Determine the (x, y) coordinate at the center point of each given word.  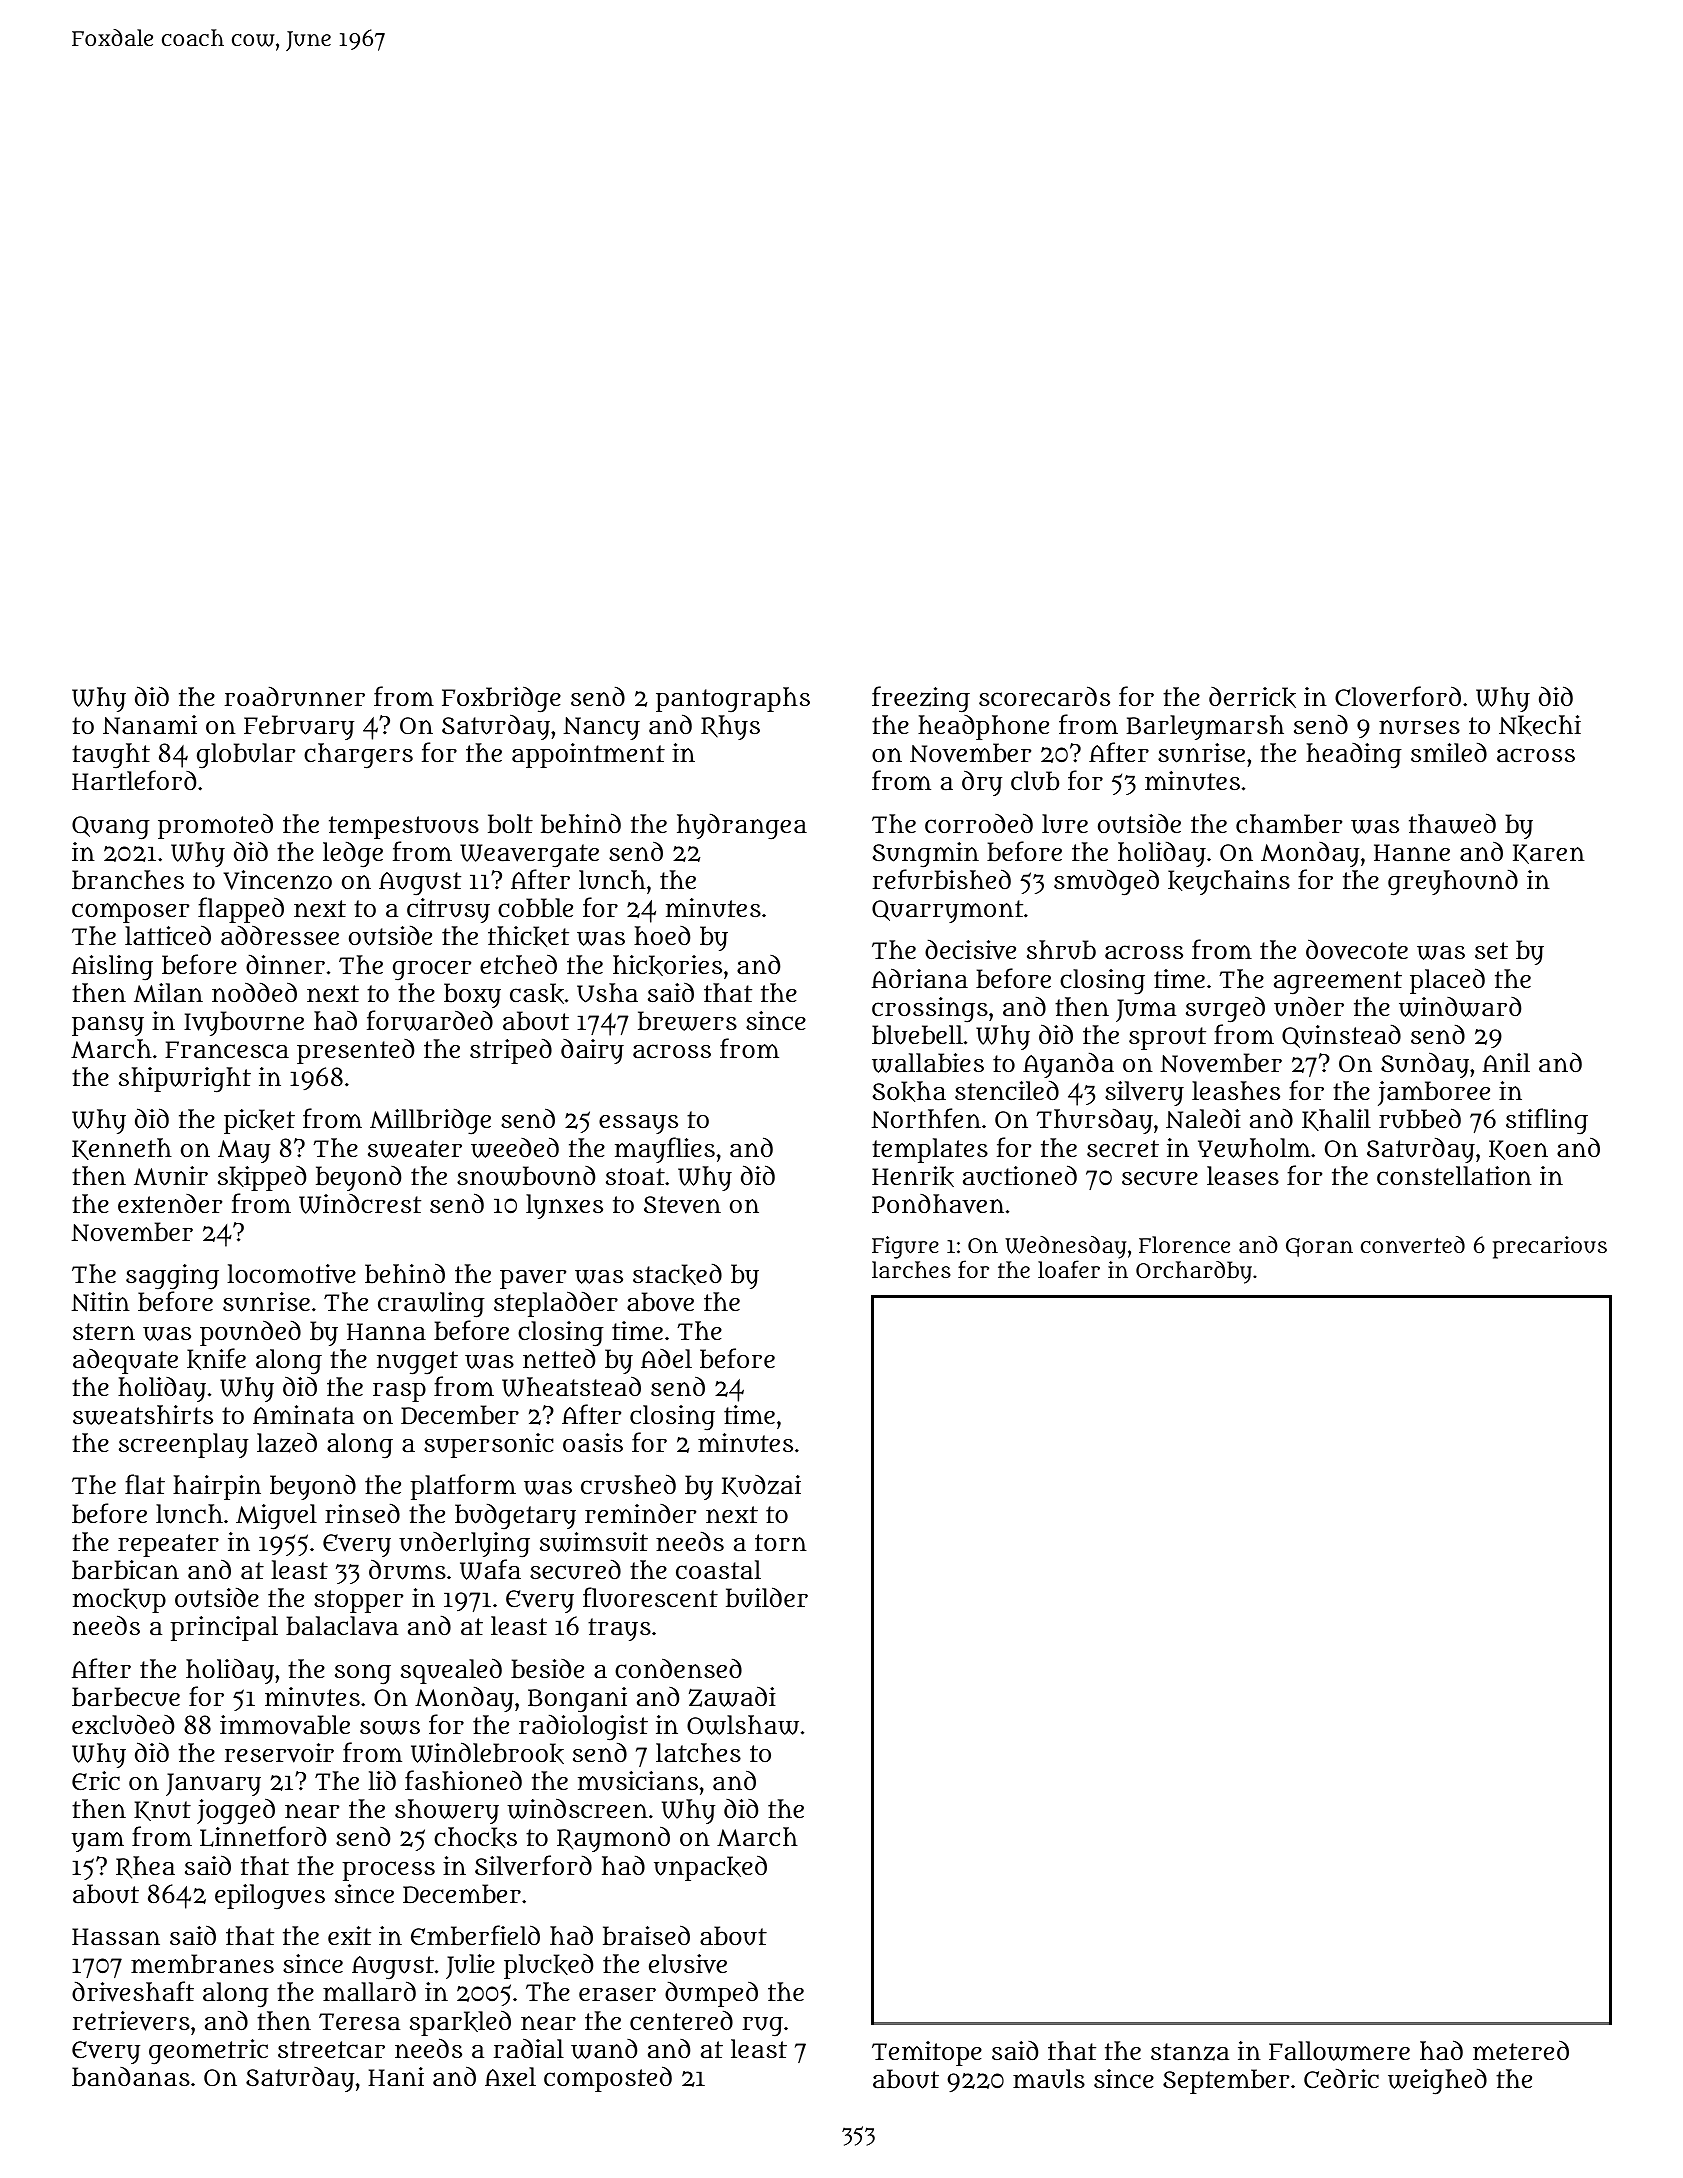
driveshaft (133, 1991)
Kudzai (761, 1486)
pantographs (733, 700)
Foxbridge (501, 700)
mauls (1049, 2079)
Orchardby (1194, 1272)
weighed (1437, 2081)
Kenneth (122, 1149)
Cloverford (1398, 696)
